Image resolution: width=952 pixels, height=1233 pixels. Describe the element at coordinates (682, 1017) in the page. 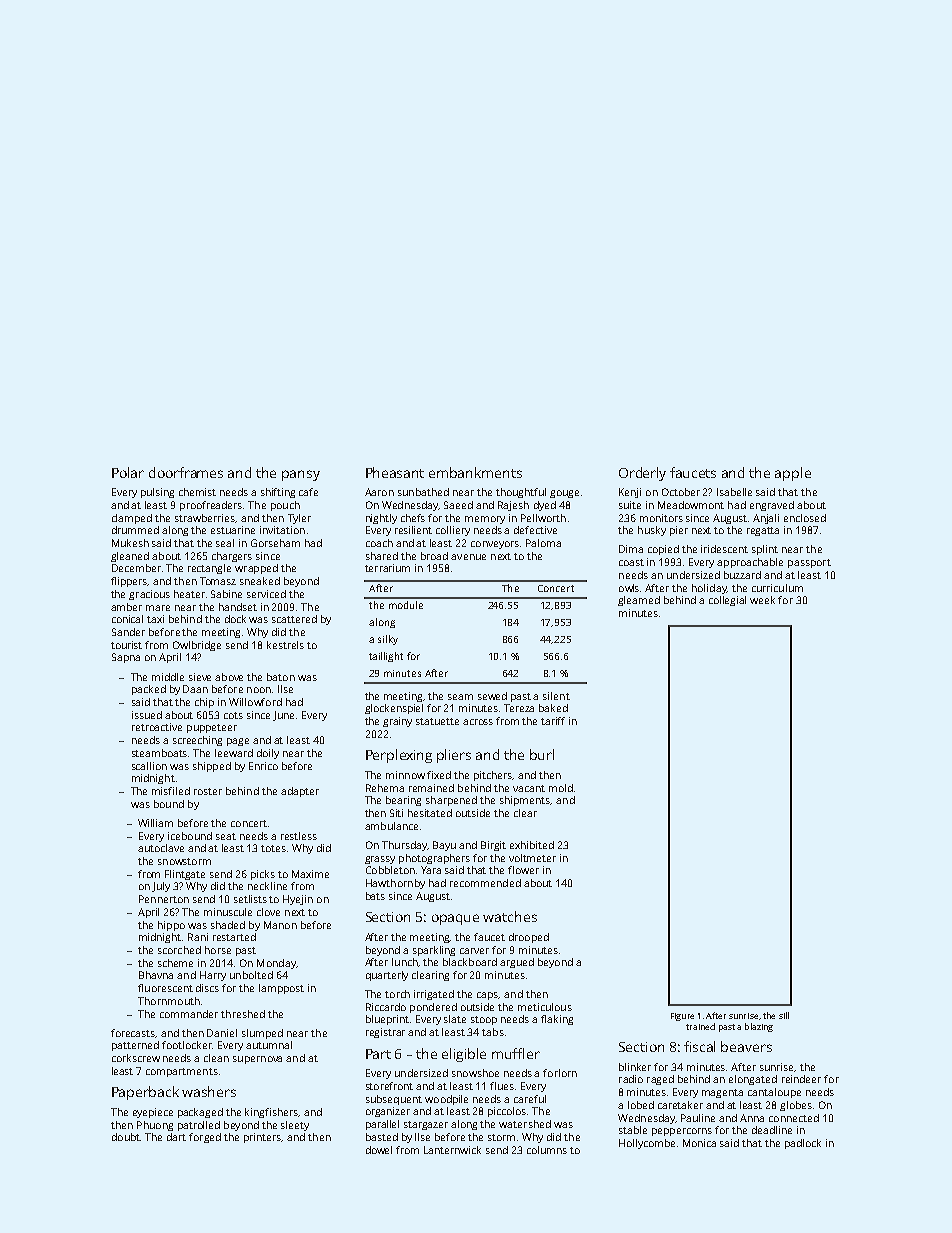

I see `Figure` at that location.
